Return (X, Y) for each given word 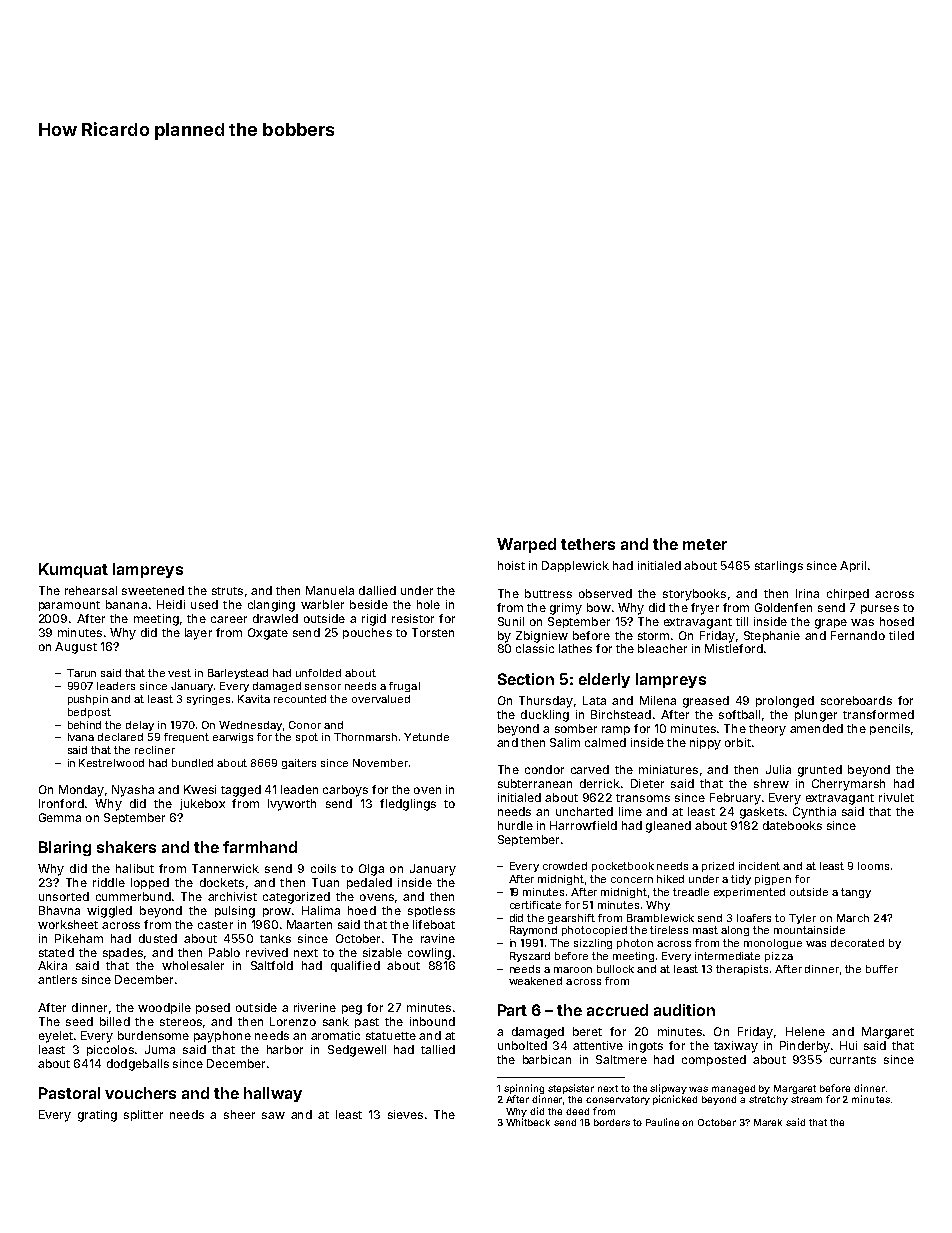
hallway (273, 1094)
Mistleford (734, 648)
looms (873, 866)
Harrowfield (583, 825)
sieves (405, 1114)
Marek (768, 1122)
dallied (377, 590)
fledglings (408, 805)
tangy (856, 893)
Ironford (61, 803)
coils (323, 868)
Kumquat (73, 570)
